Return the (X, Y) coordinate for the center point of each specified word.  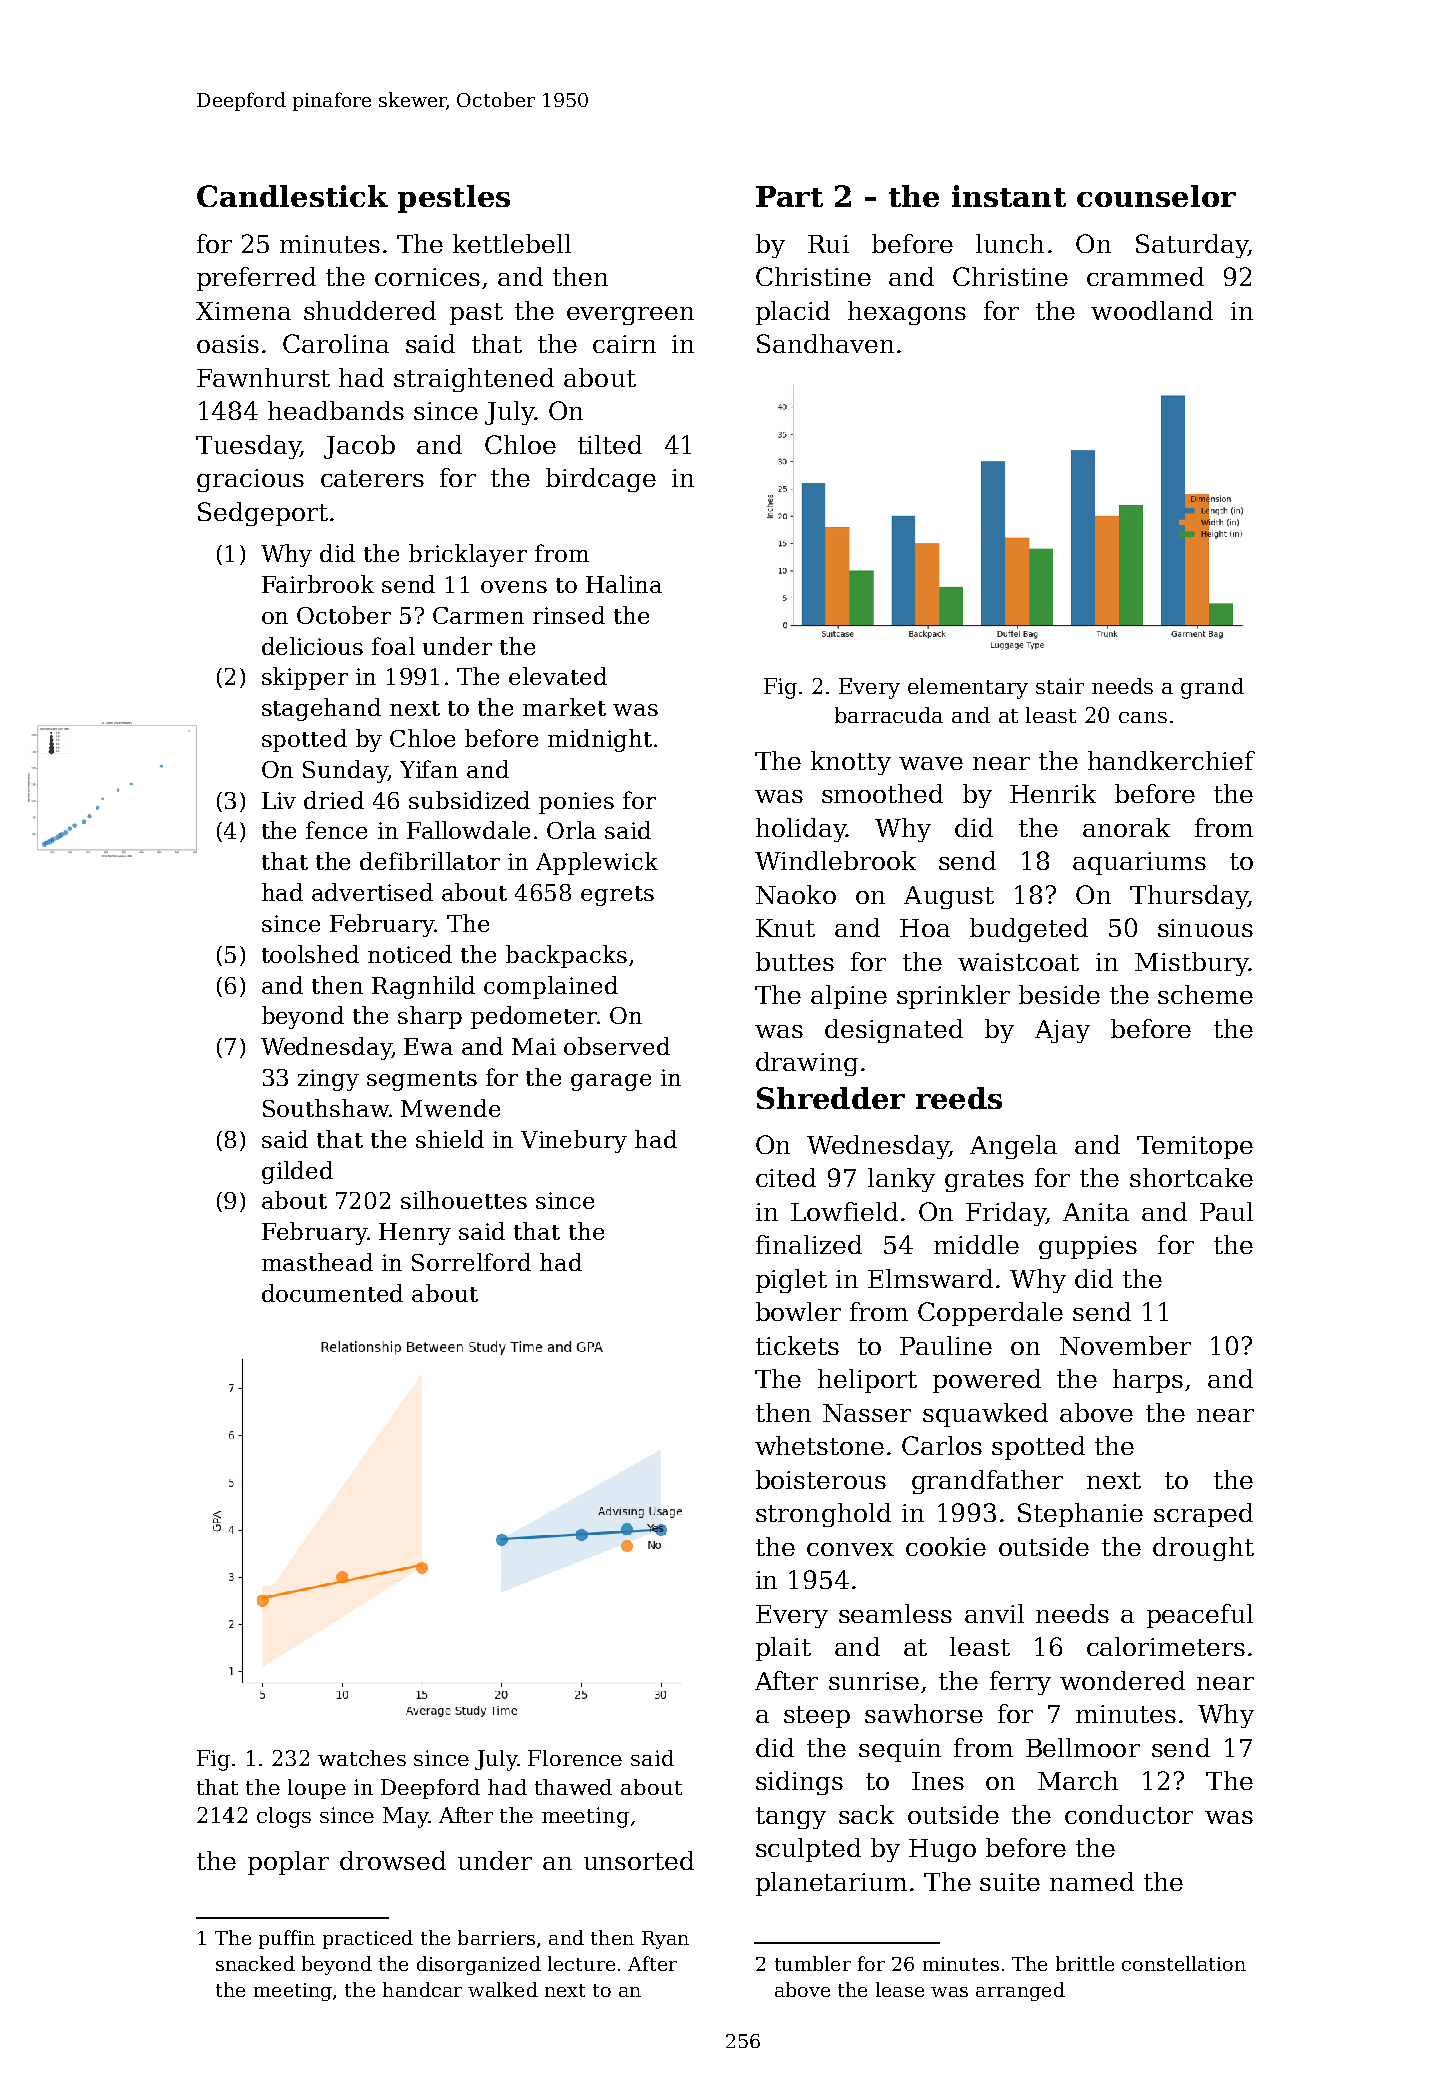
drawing (807, 1064)
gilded (297, 1172)
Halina (624, 584)
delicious (312, 646)
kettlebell (512, 243)
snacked (255, 1963)
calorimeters (1166, 1646)
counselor (1156, 196)
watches (362, 1758)
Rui (828, 244)
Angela (1013, 1147)
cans (1143, 717)
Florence (575, 1758)
